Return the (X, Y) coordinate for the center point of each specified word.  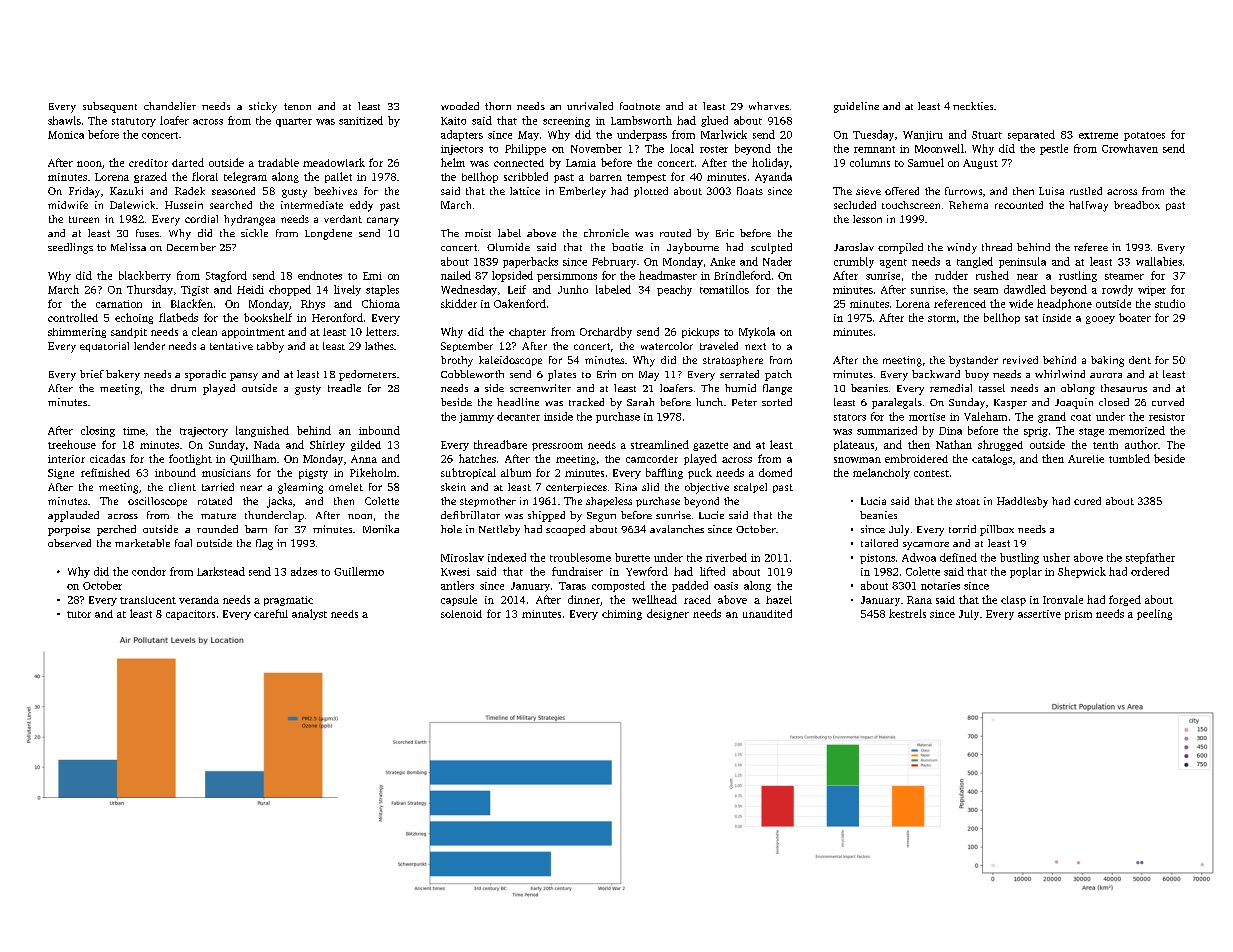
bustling (1019, 558)
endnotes (320, 275)
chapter (527, 333)
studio (1170, 303)
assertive (1039, 614)
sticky (263, 107)
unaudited (767, 613)
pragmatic (288, 601)
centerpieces (576, 488)
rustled (1086, 191)
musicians (226, 473)
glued (714, 121)
